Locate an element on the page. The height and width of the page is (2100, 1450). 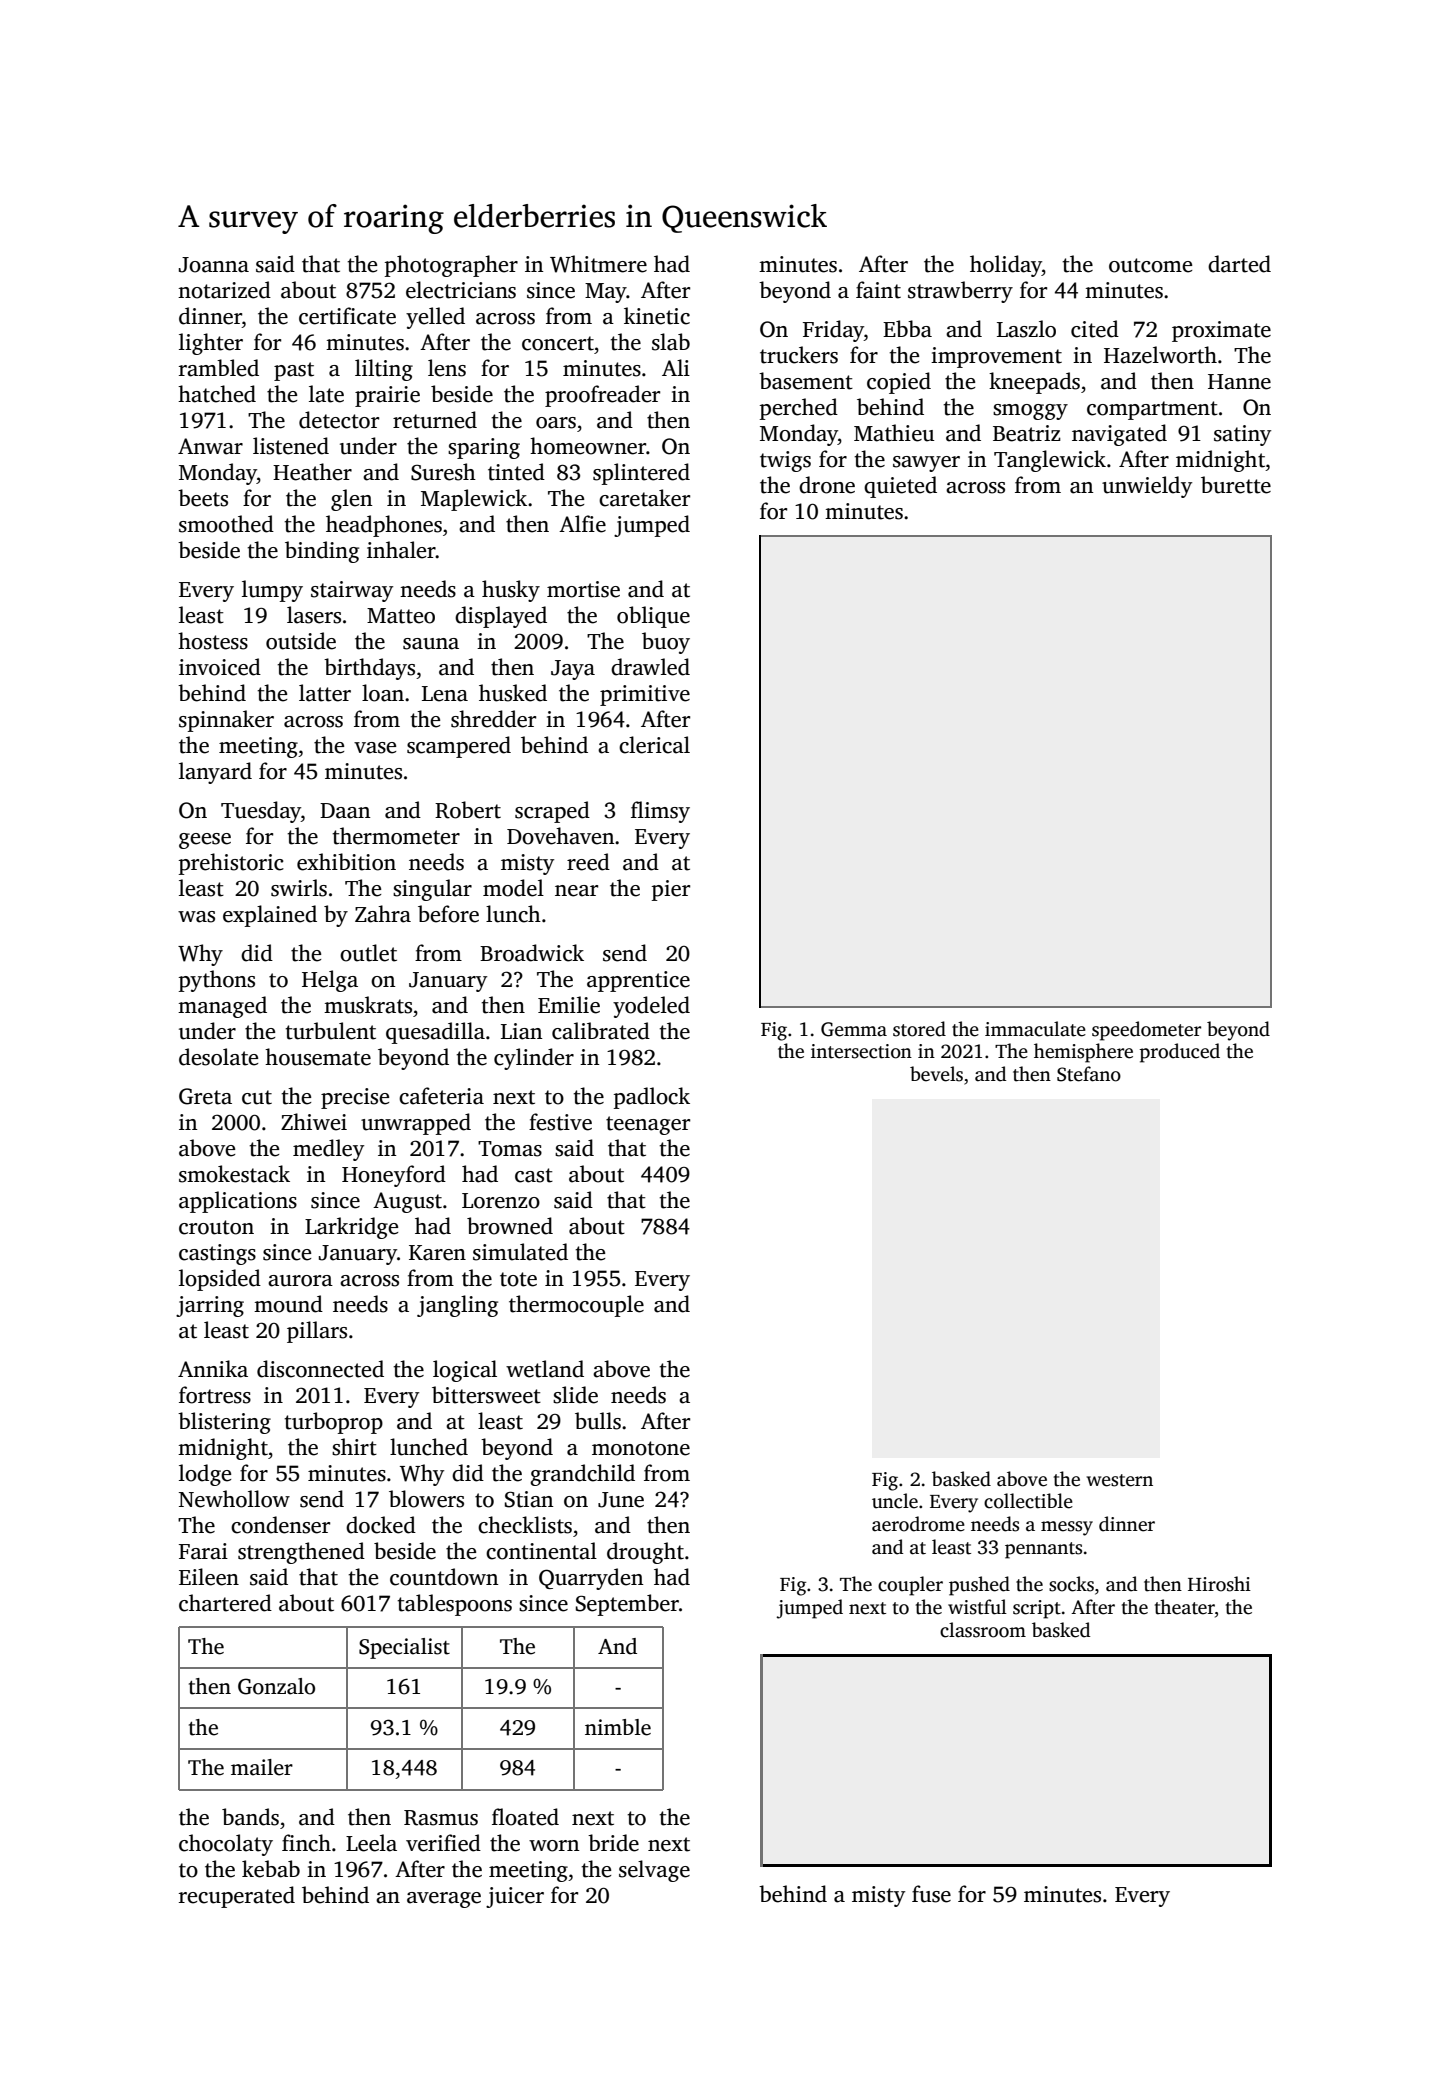
Emilie is located at coordinates (569, 1005).
